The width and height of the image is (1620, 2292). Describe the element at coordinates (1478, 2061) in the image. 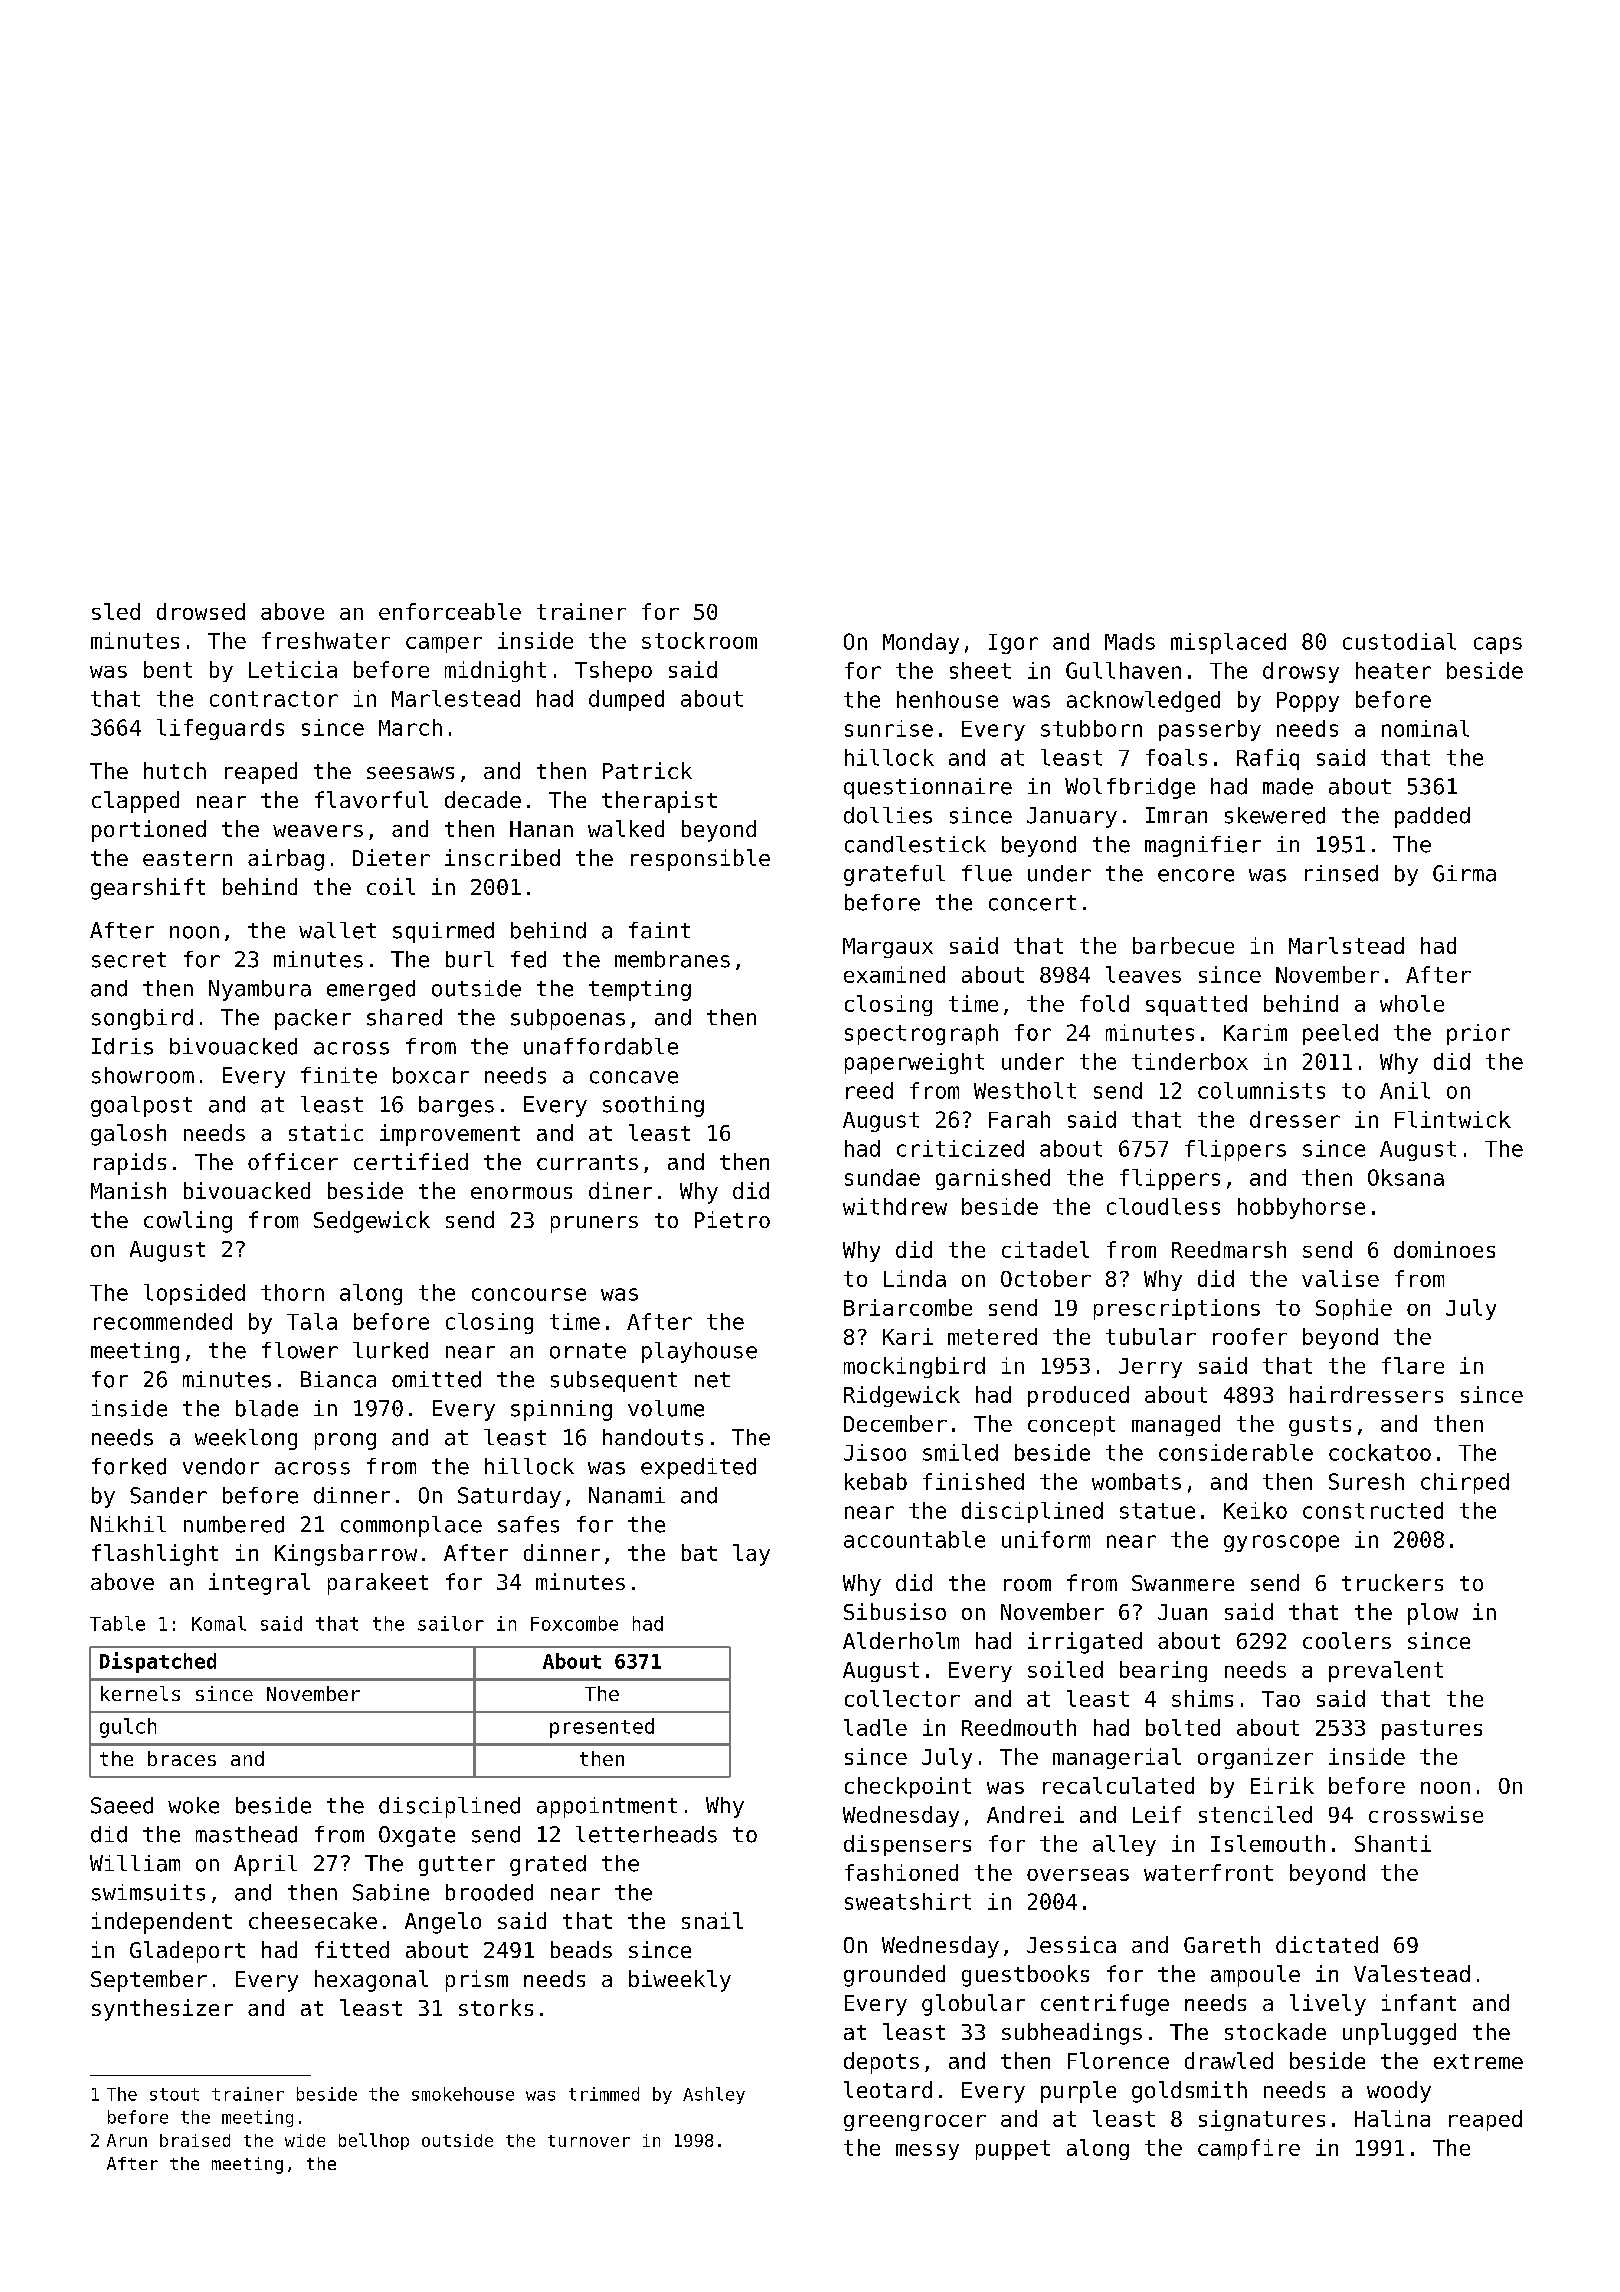

I see `extreme` at that location.
